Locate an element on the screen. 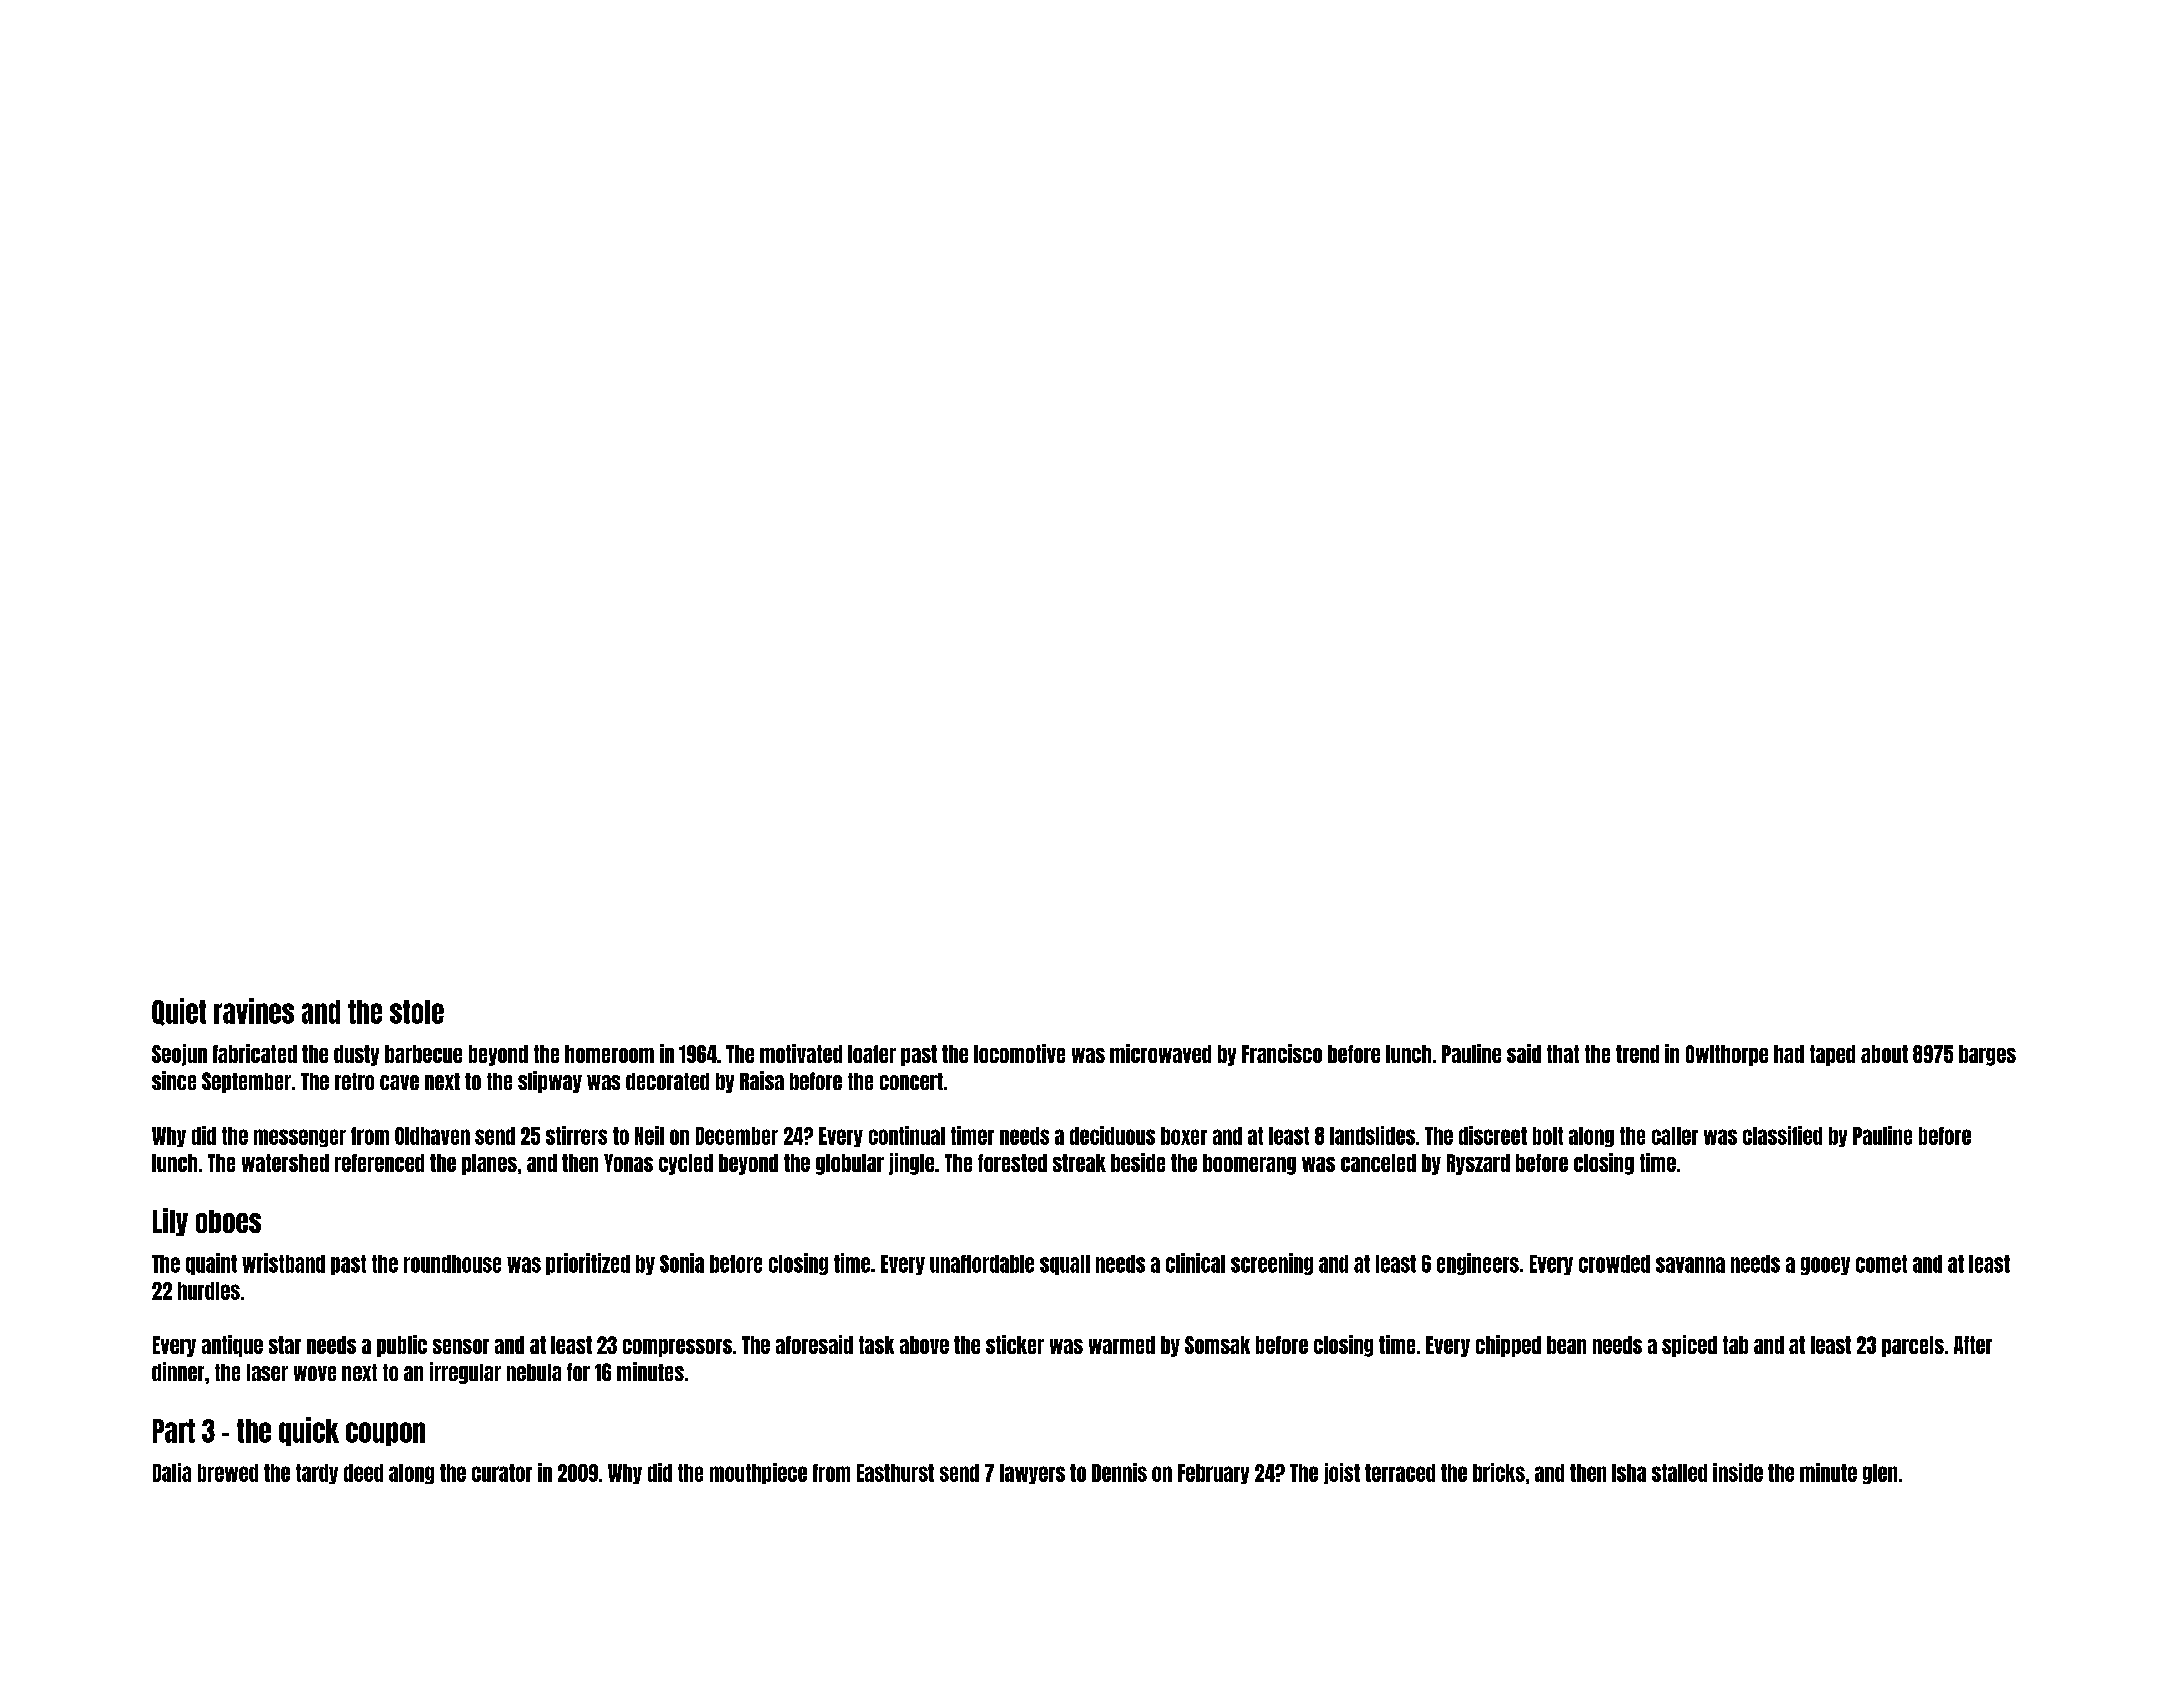  boxer is located at coordinates (1184, 1136).
